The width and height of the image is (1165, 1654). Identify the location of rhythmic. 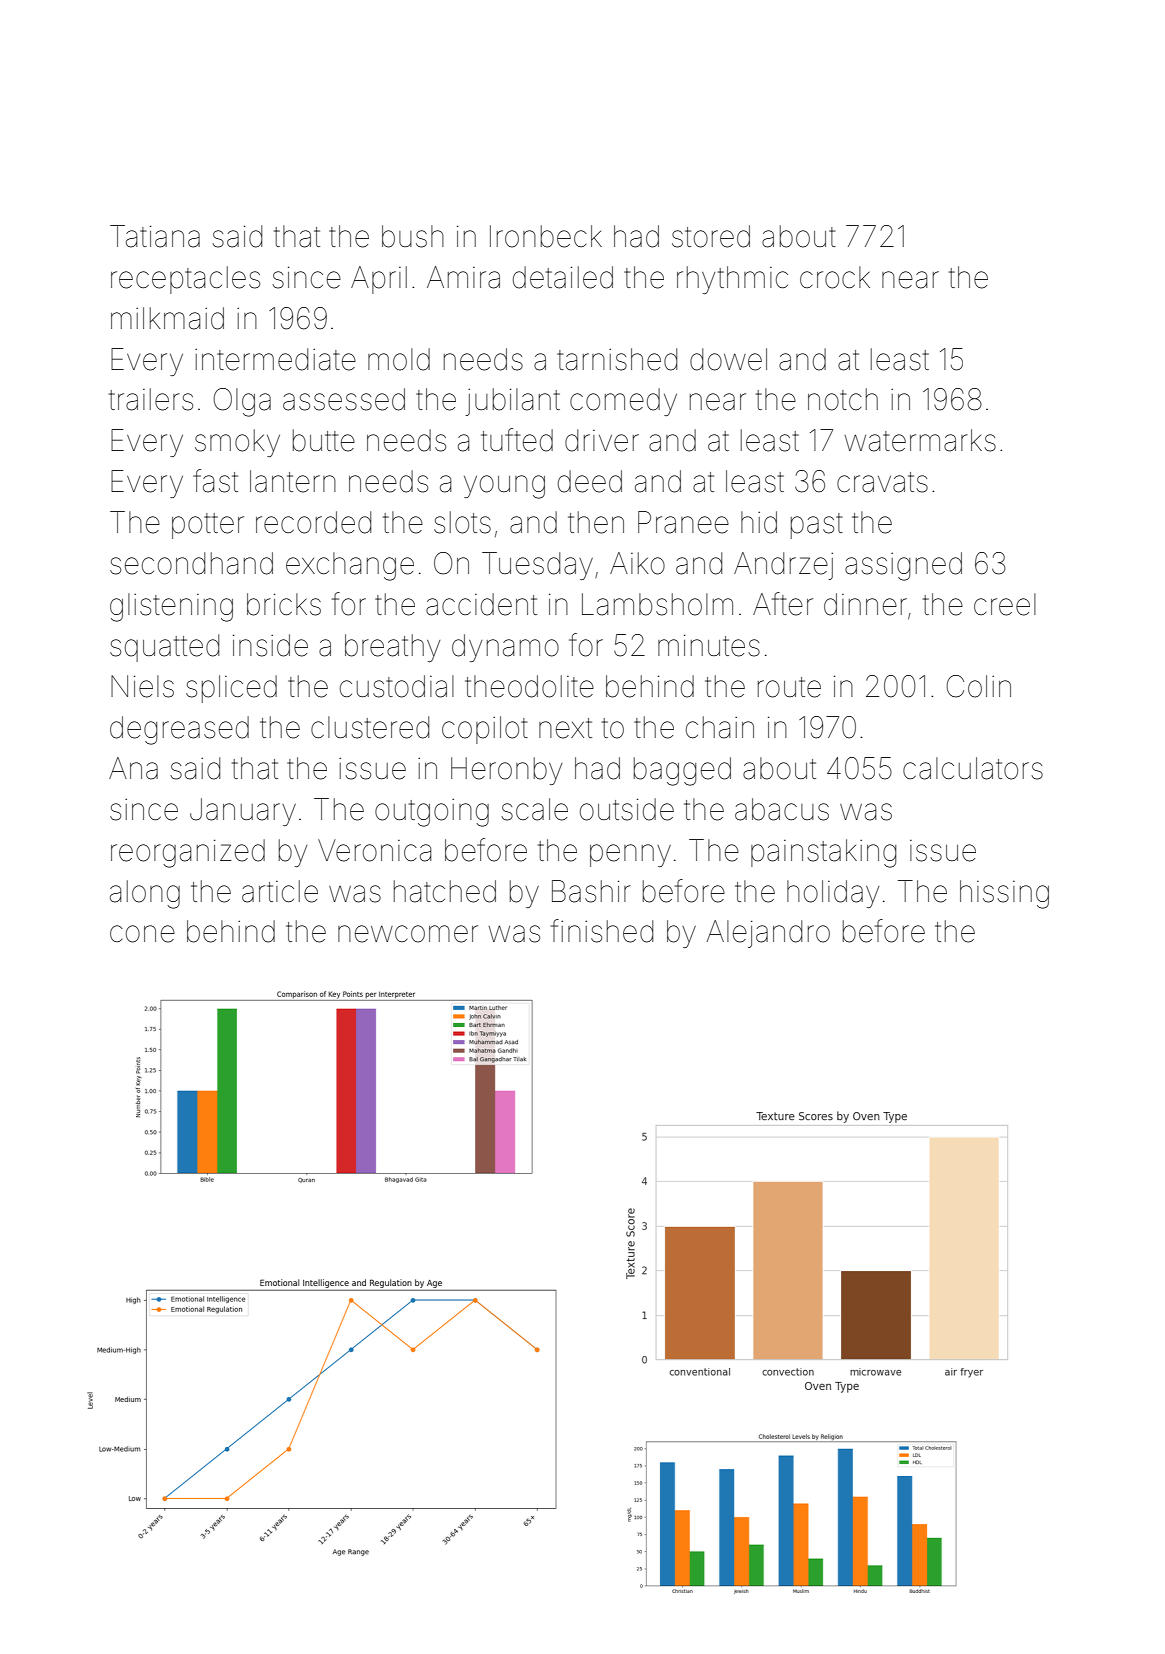
(732, 280).
